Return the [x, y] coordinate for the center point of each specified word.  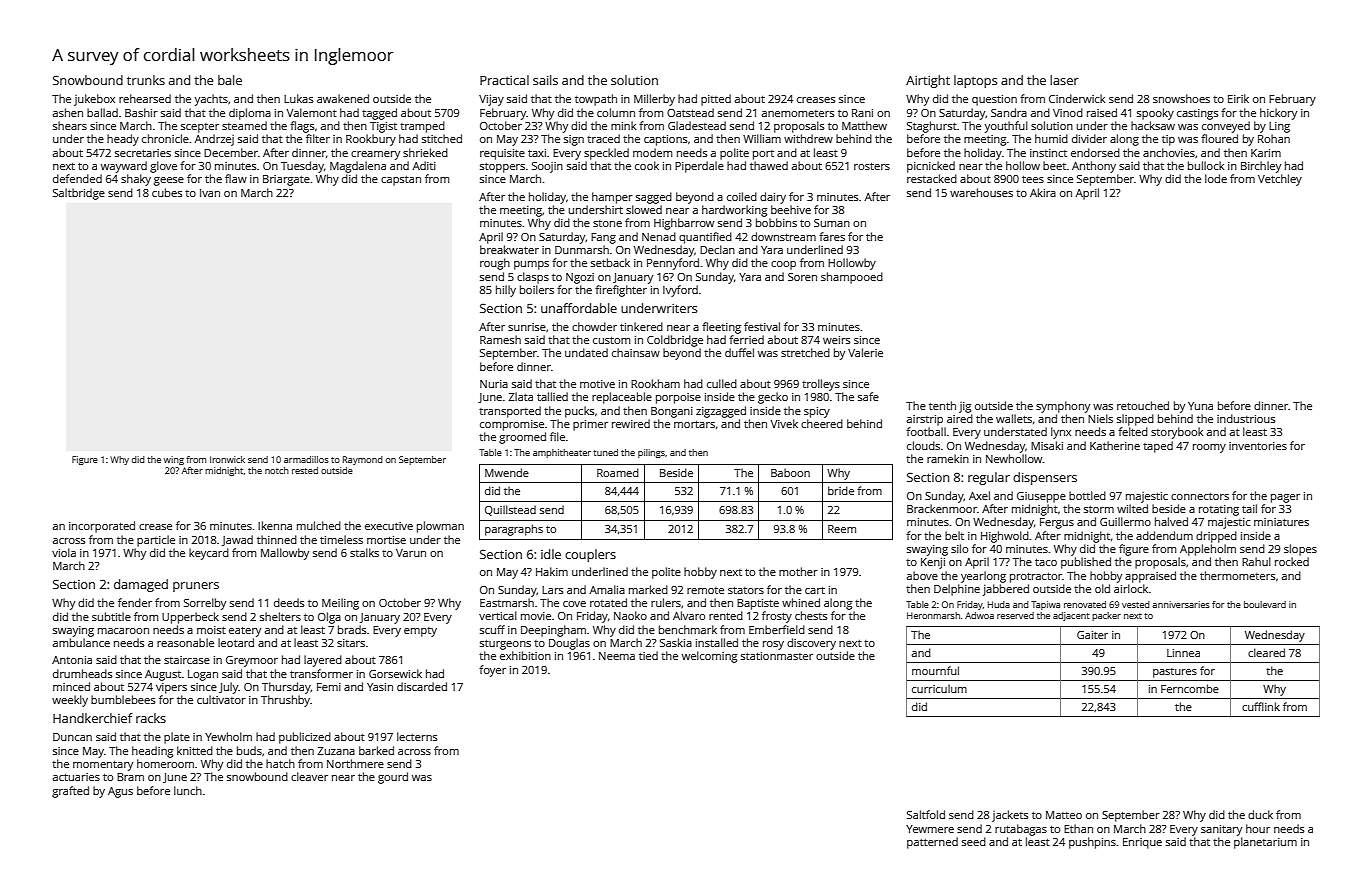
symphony [1063, 407]
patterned [932, 843]
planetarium [1265, 843]
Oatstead [690, 112]
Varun [411, 553]
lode [1216, 178]
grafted [70, 792]
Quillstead [510, 510]
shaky [136, 180]
